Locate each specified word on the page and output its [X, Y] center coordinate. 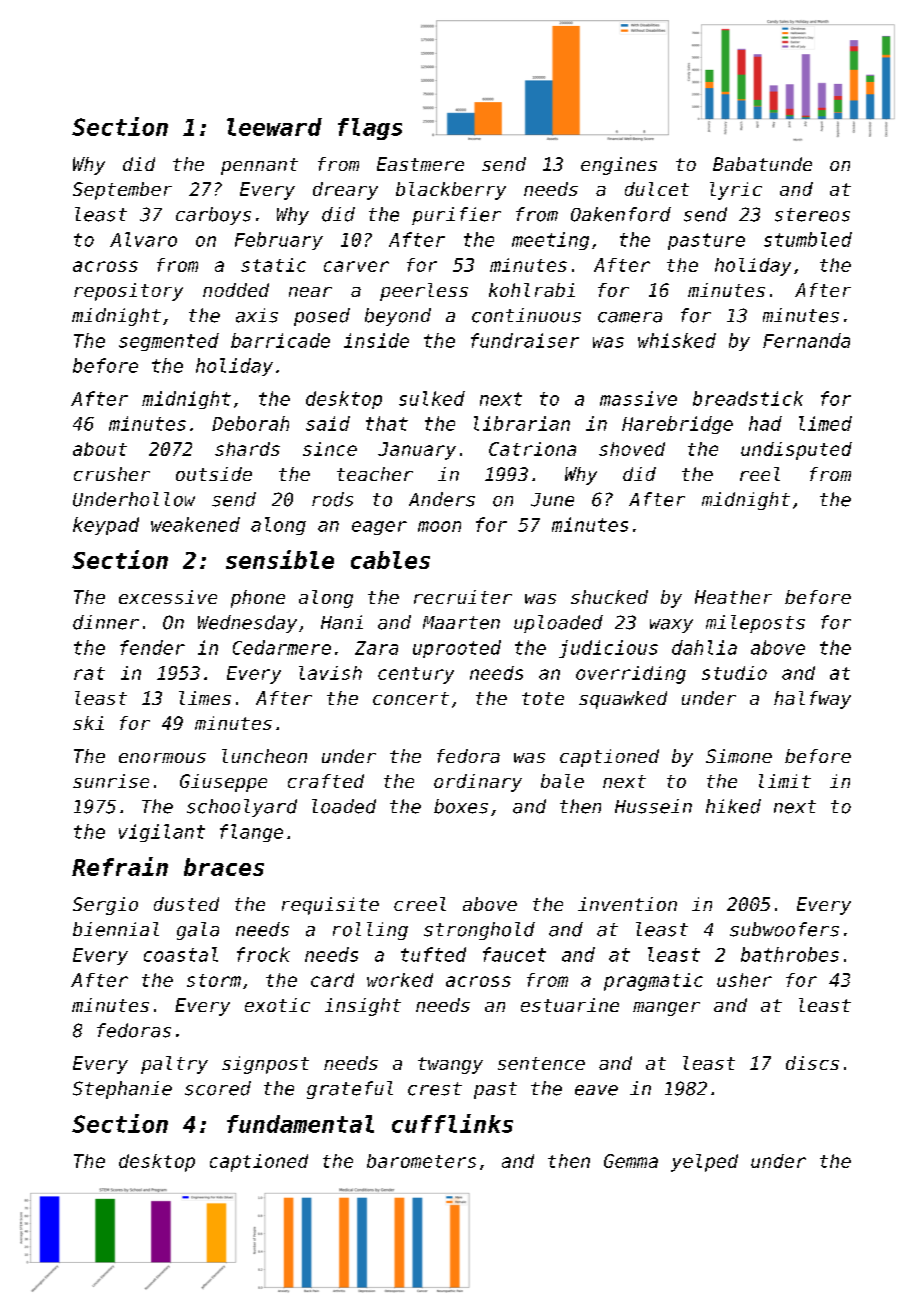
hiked [733, 806]
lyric [736, 191]
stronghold [479, 931]
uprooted [457, 649]
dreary [345, 191]
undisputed [796, 451]
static [273, 265]
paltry [174, 1065]
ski [88, 723]
